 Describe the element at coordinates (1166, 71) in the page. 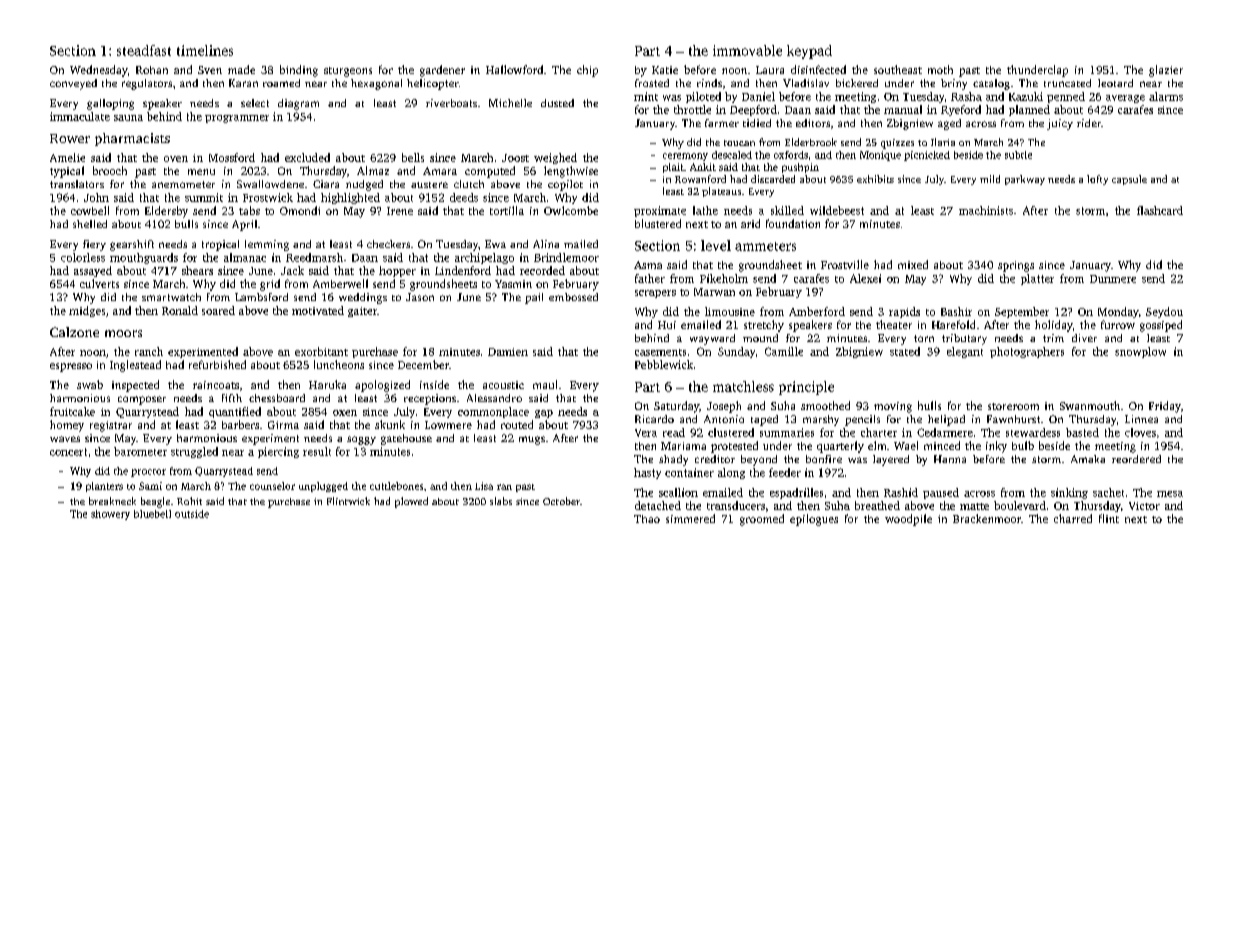

I see `glazier` at that location.
